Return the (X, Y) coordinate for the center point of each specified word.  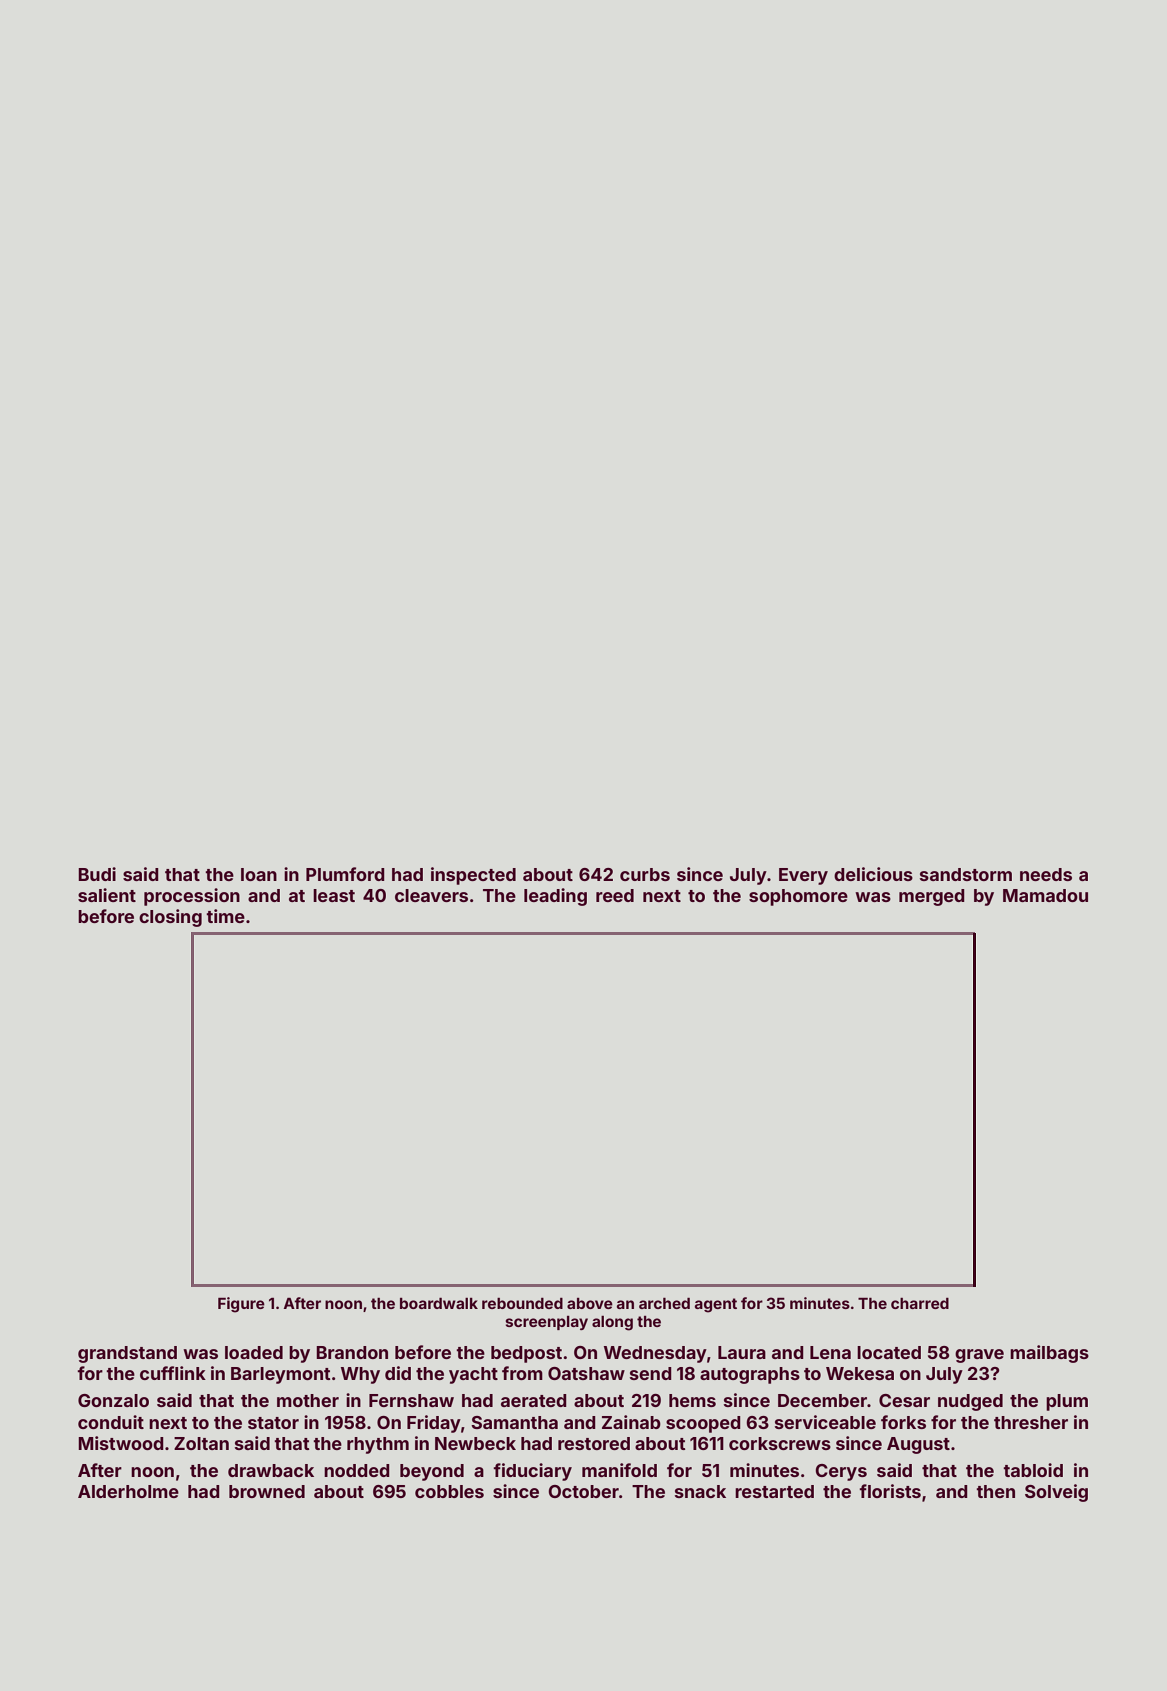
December (822, 1400)
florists (890, 1491)
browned (267, 1491)
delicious (873, 874)
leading (555, 897)
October (583, 1491)
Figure (241, 1305)
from (522, 1373)
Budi (97, 874)
